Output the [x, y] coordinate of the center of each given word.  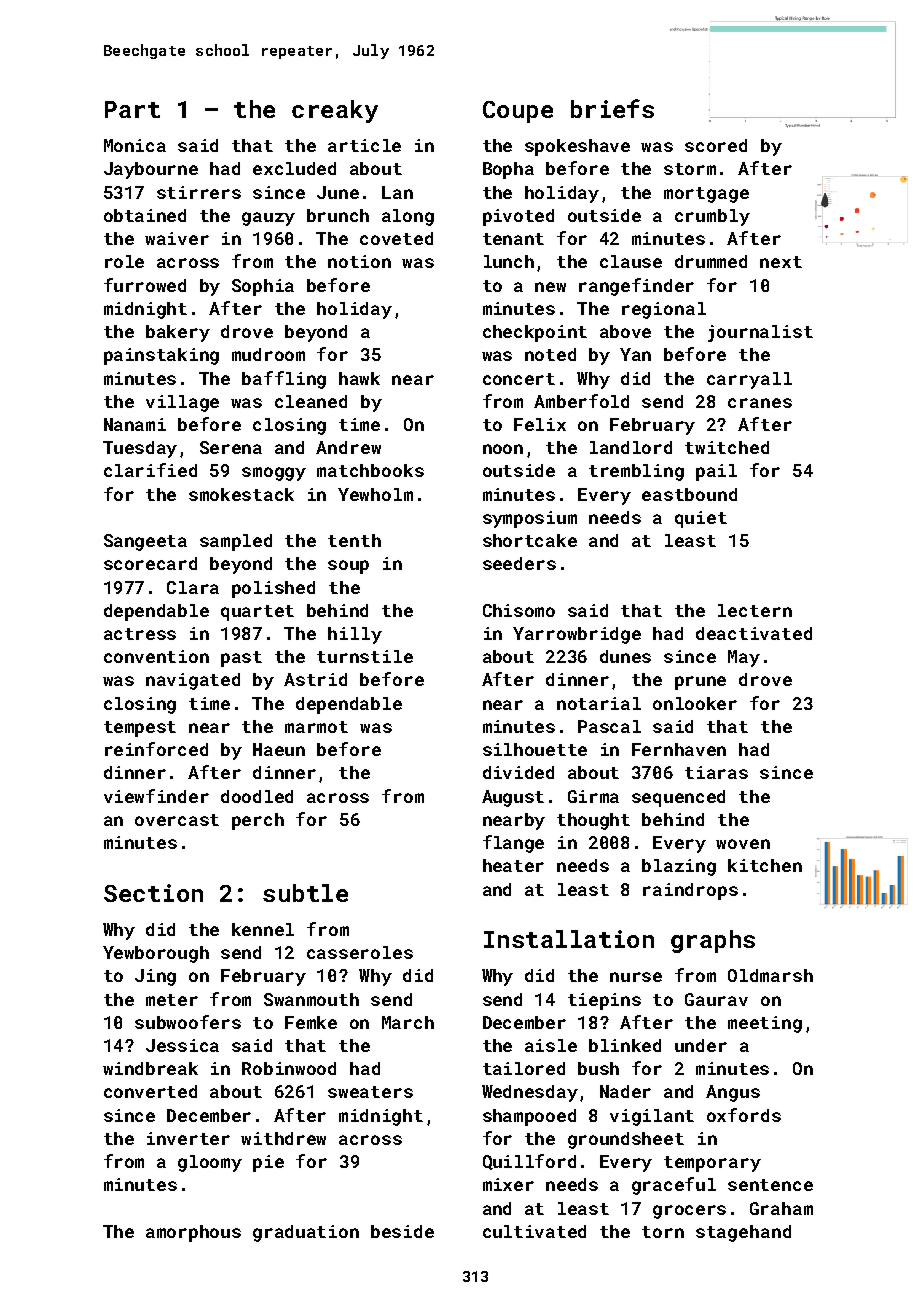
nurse [636, 977]
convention [156, 656]
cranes [760, 403]
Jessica [182, 1045]
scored [716, 145]
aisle [551, 1045]
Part [132, 109]
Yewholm [375, 494]
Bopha [508, 170]
